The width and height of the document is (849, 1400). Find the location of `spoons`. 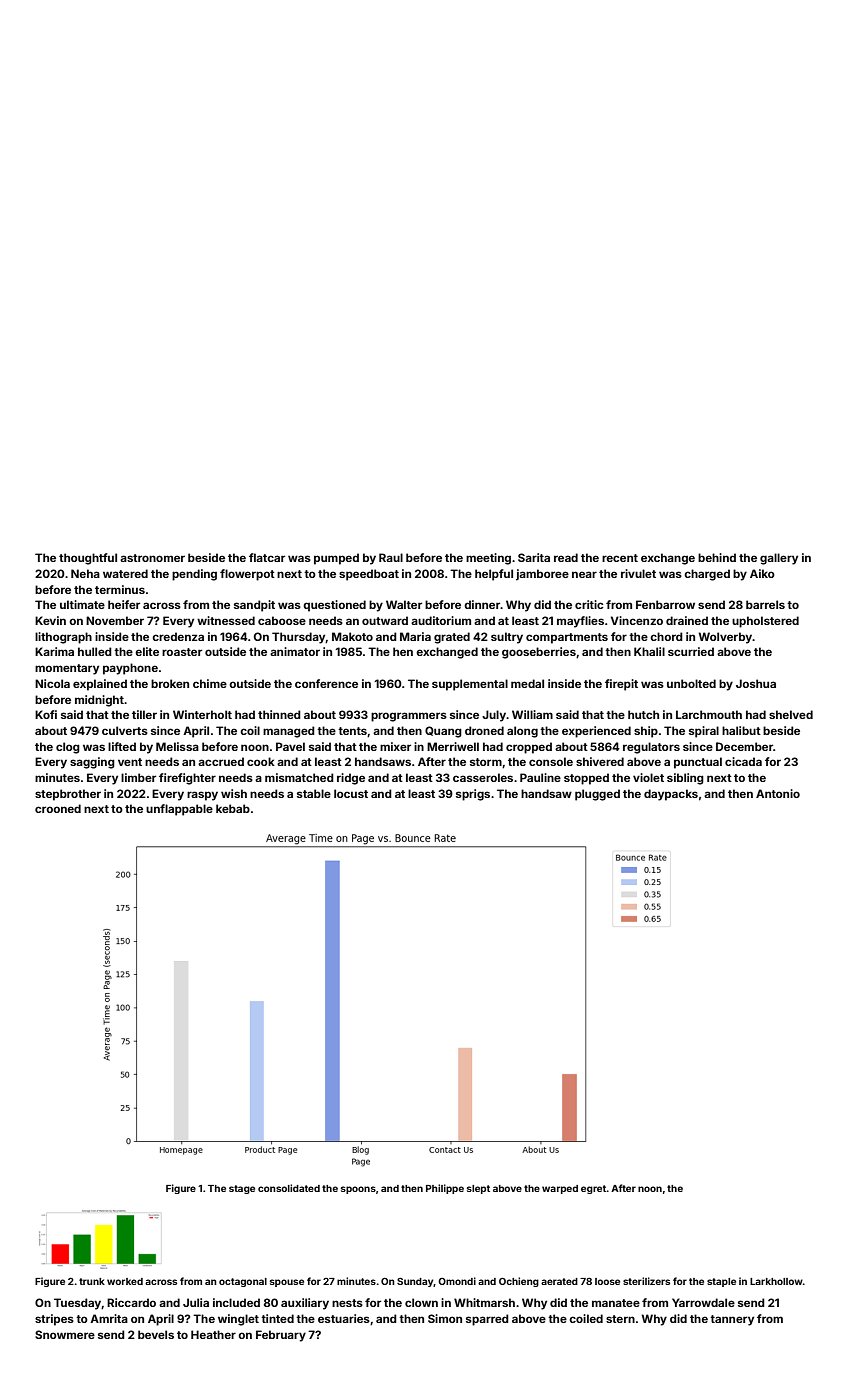

spoons is located at coordinates (358, 1190).
